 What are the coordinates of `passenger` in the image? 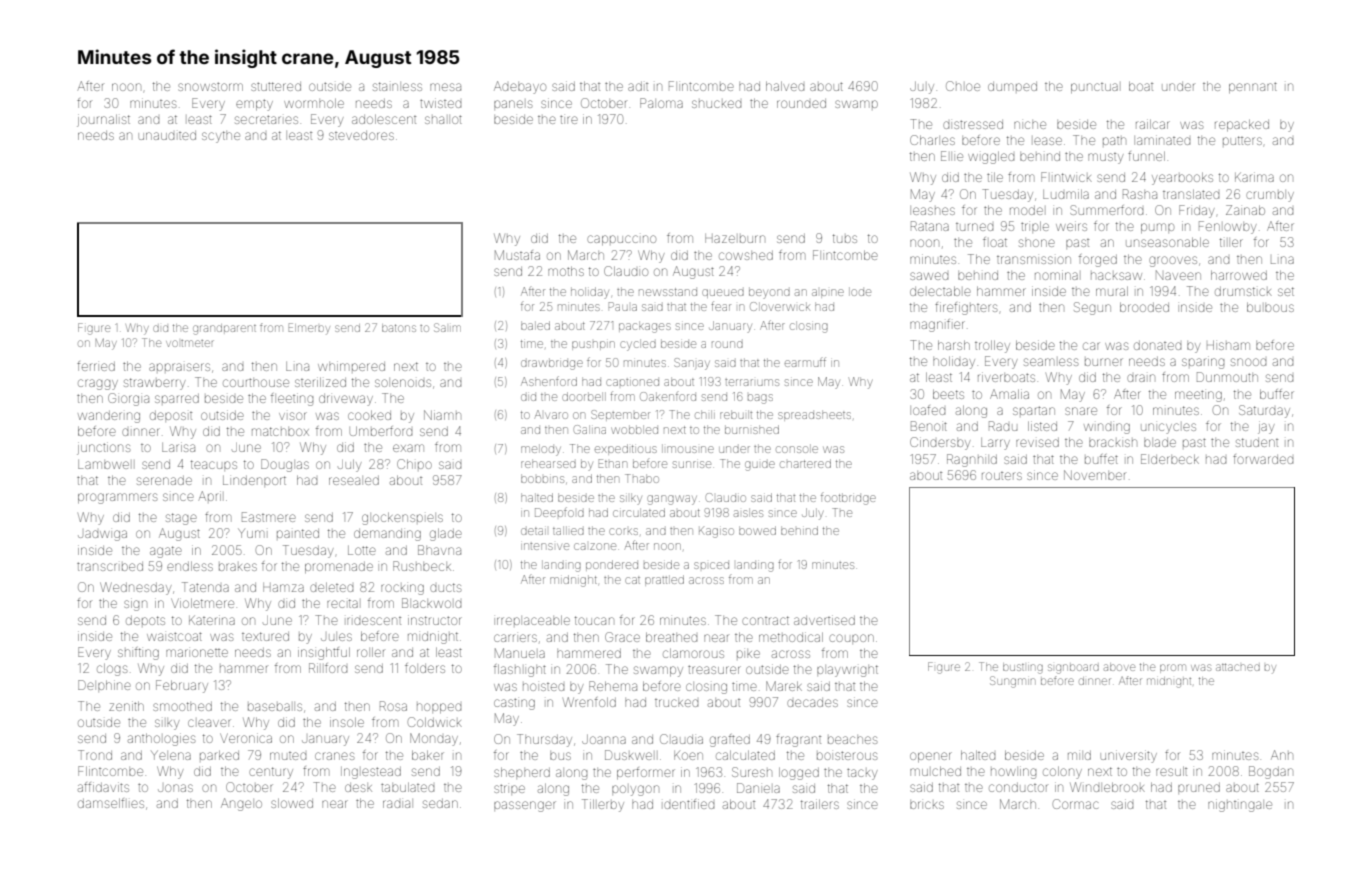 It's located at (525, 806).
